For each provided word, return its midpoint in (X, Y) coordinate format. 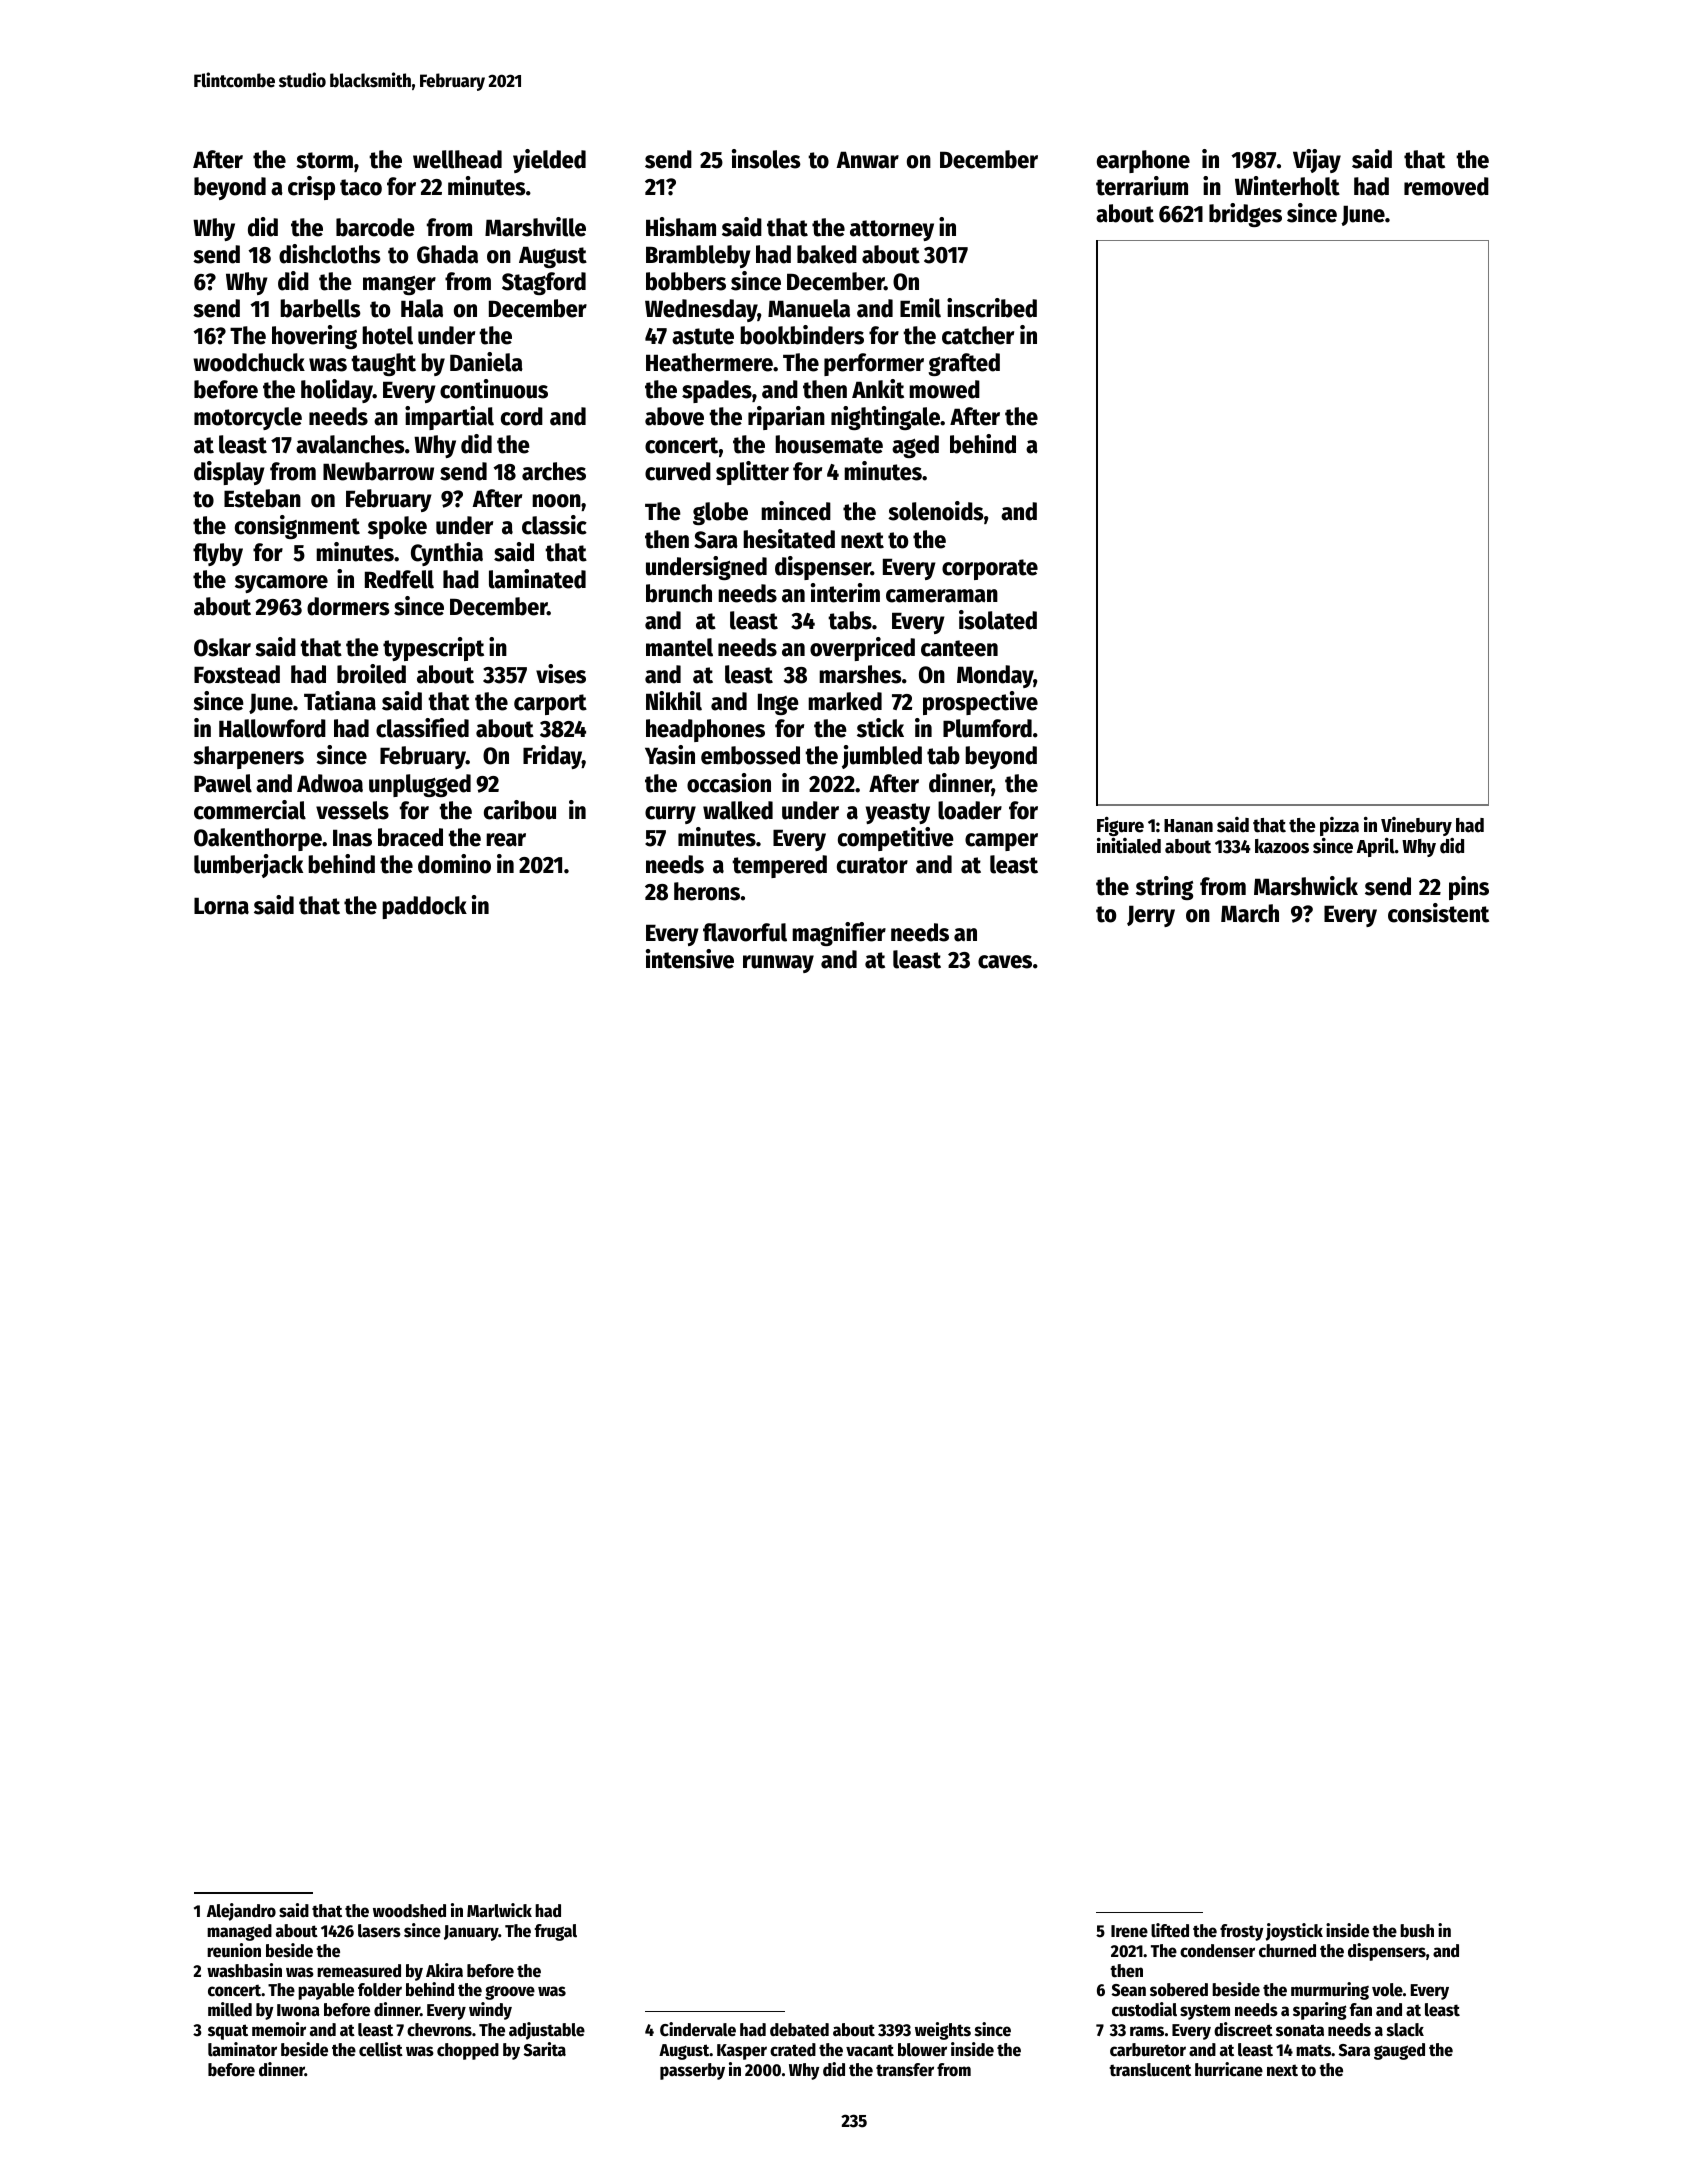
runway (778, 964)
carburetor (1148, 2050)
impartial (449, 418)
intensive (690, 959)
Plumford (987, 728)
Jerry (1151, 916)
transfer (905, 2070)
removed (1446, 186)
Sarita (545, 2049)
